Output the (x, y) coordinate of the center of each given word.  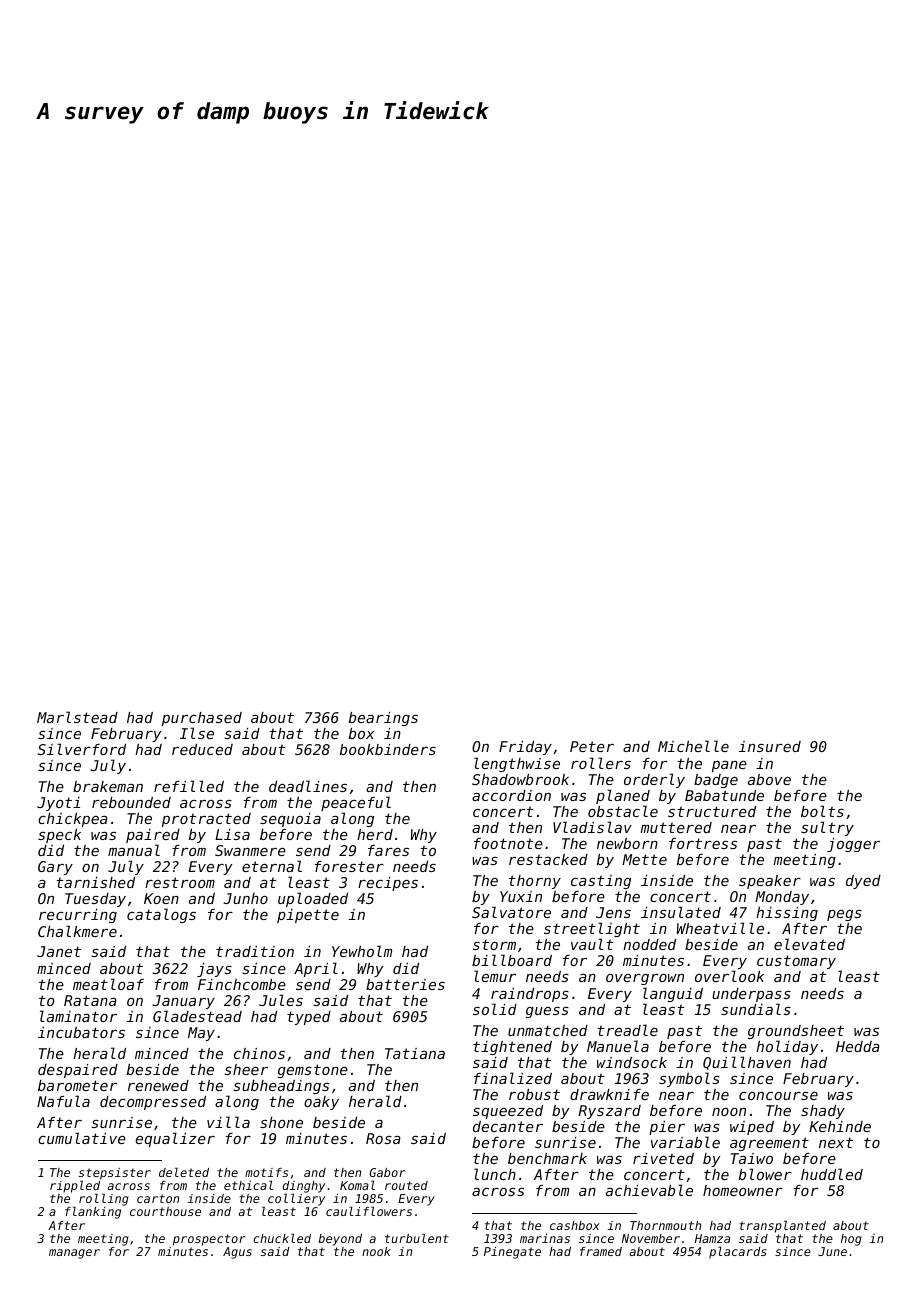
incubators (81, 1032)
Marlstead (77, 717)
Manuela (618, 1046)
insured (770, 746)
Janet (59, 951)
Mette (644, 859)
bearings (383, 719)
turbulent (417, 1238)
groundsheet (796, 1032)
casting (601, 882)
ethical (248, 1185)
